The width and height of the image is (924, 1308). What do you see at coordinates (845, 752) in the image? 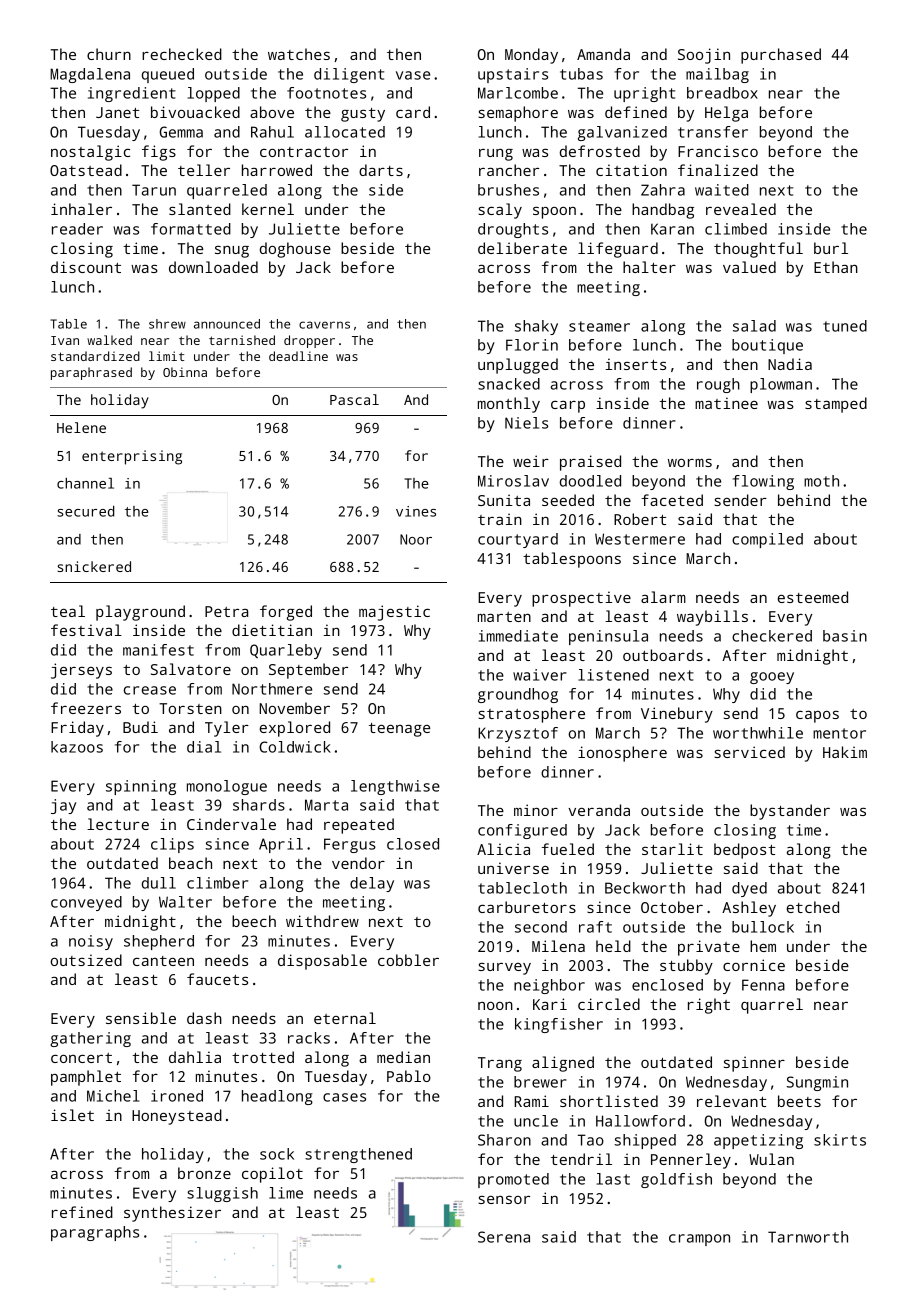
I see `Hakim` at bounding box center [845, 752].
